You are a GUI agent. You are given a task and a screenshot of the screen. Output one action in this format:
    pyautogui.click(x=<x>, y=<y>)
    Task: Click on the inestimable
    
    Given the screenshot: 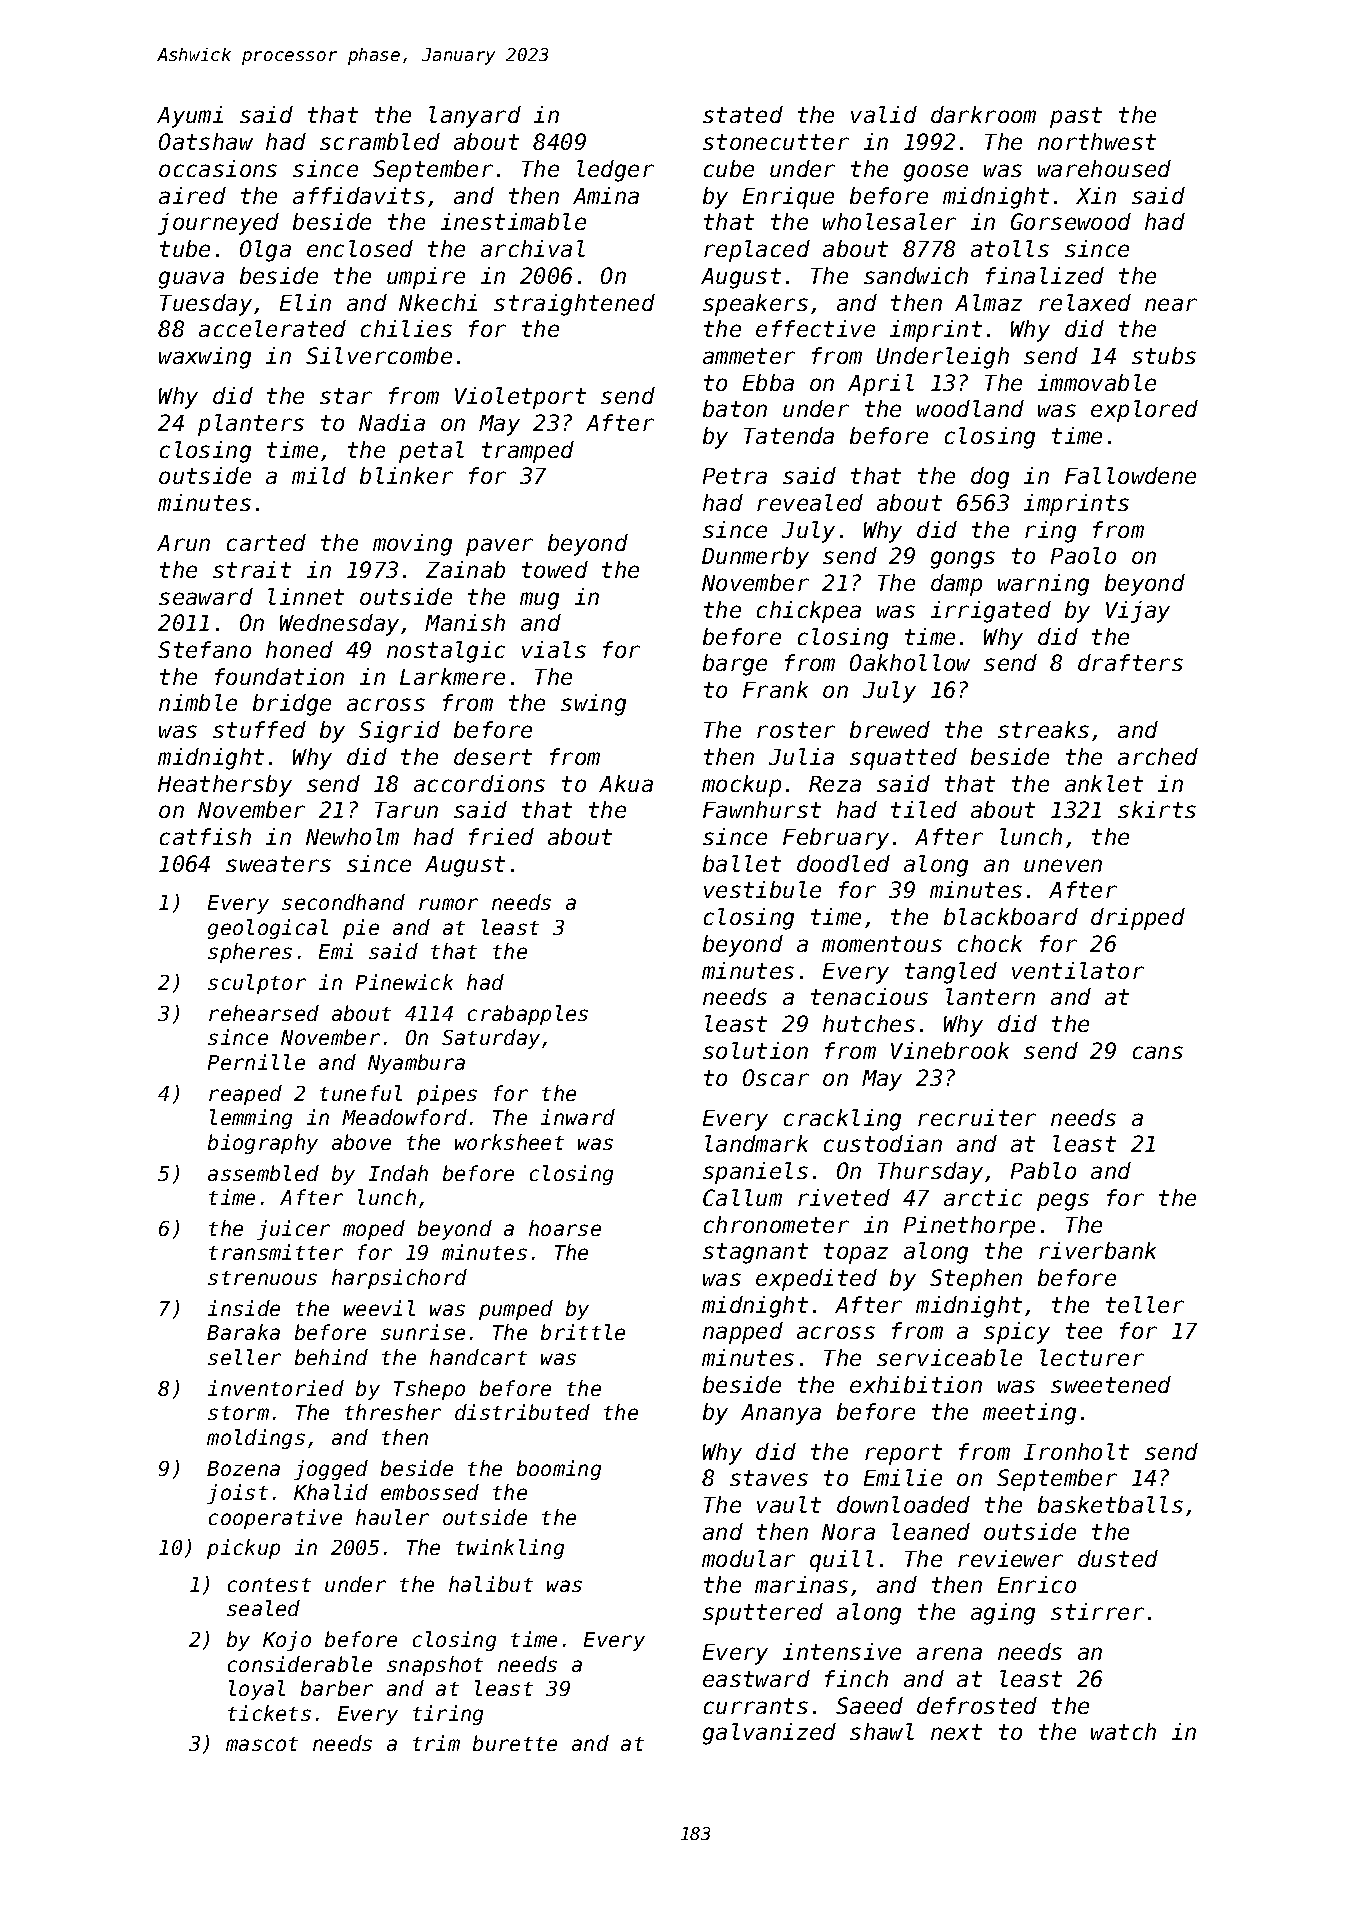 What is the action you would take?
    pyautogui.click(x=513, y=221)
